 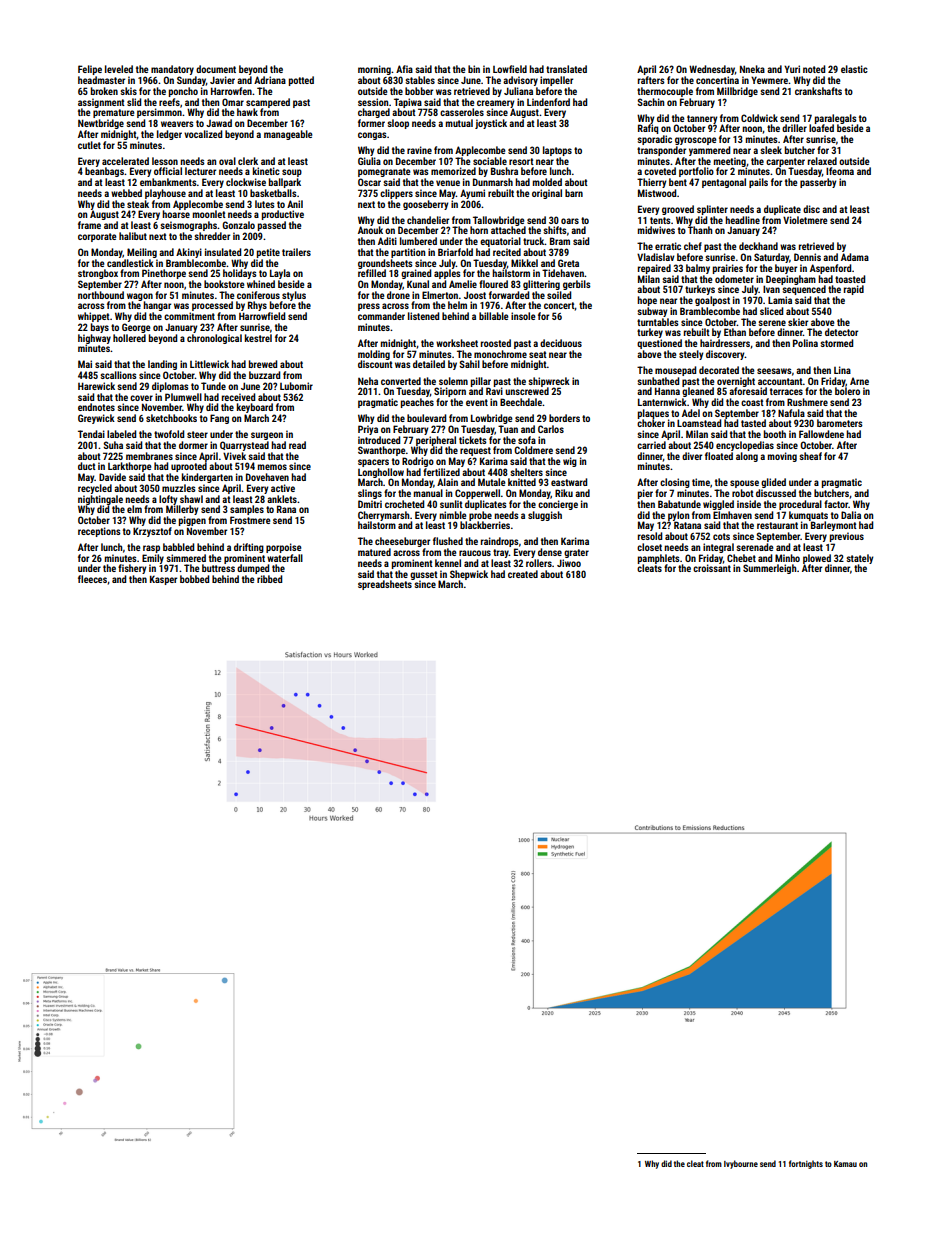 I want to click on fortnights, so click(x=806, y=1164).
